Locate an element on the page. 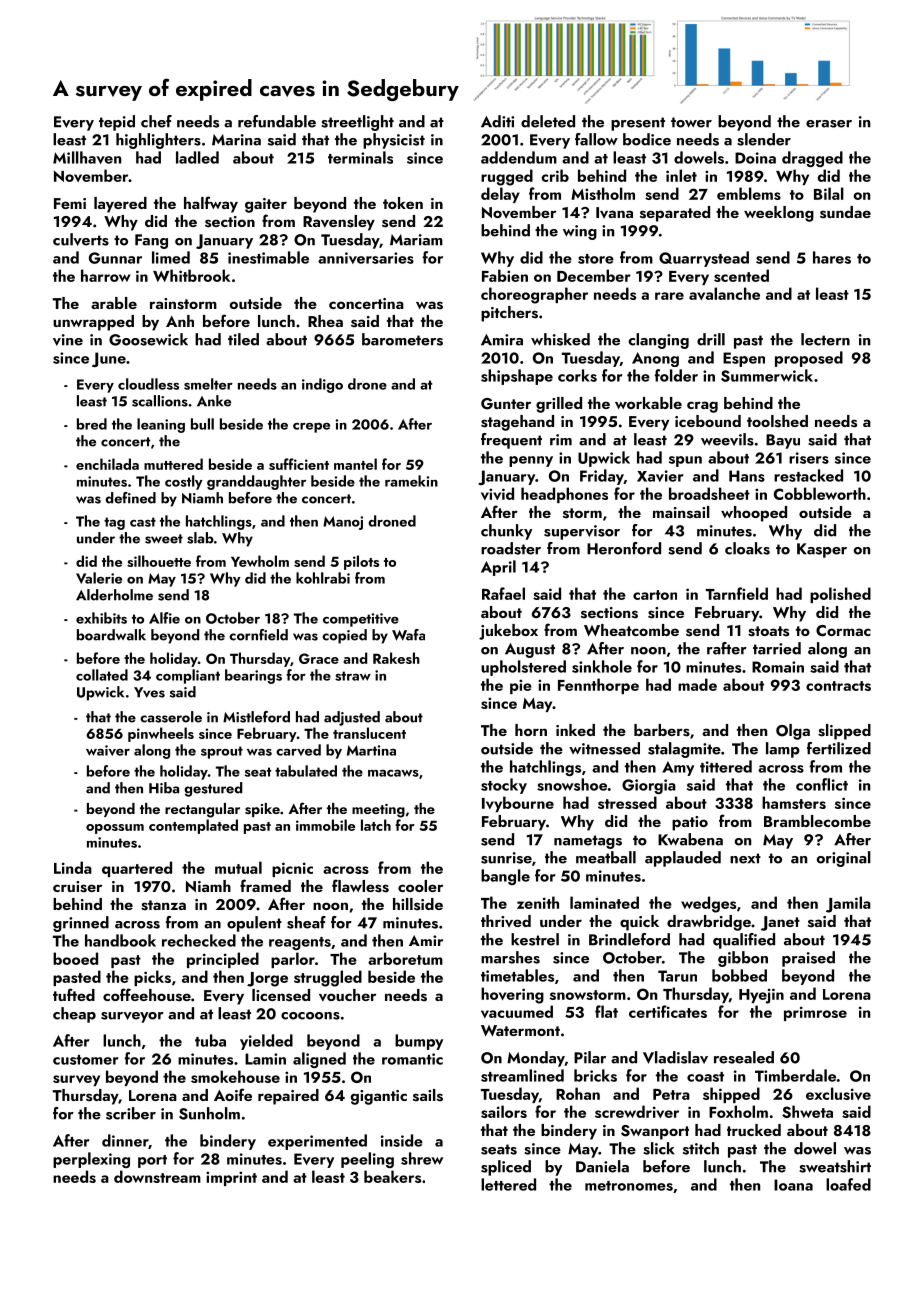 This page has width=924, height=1308. Olga is located at coordinates (793, 732).
